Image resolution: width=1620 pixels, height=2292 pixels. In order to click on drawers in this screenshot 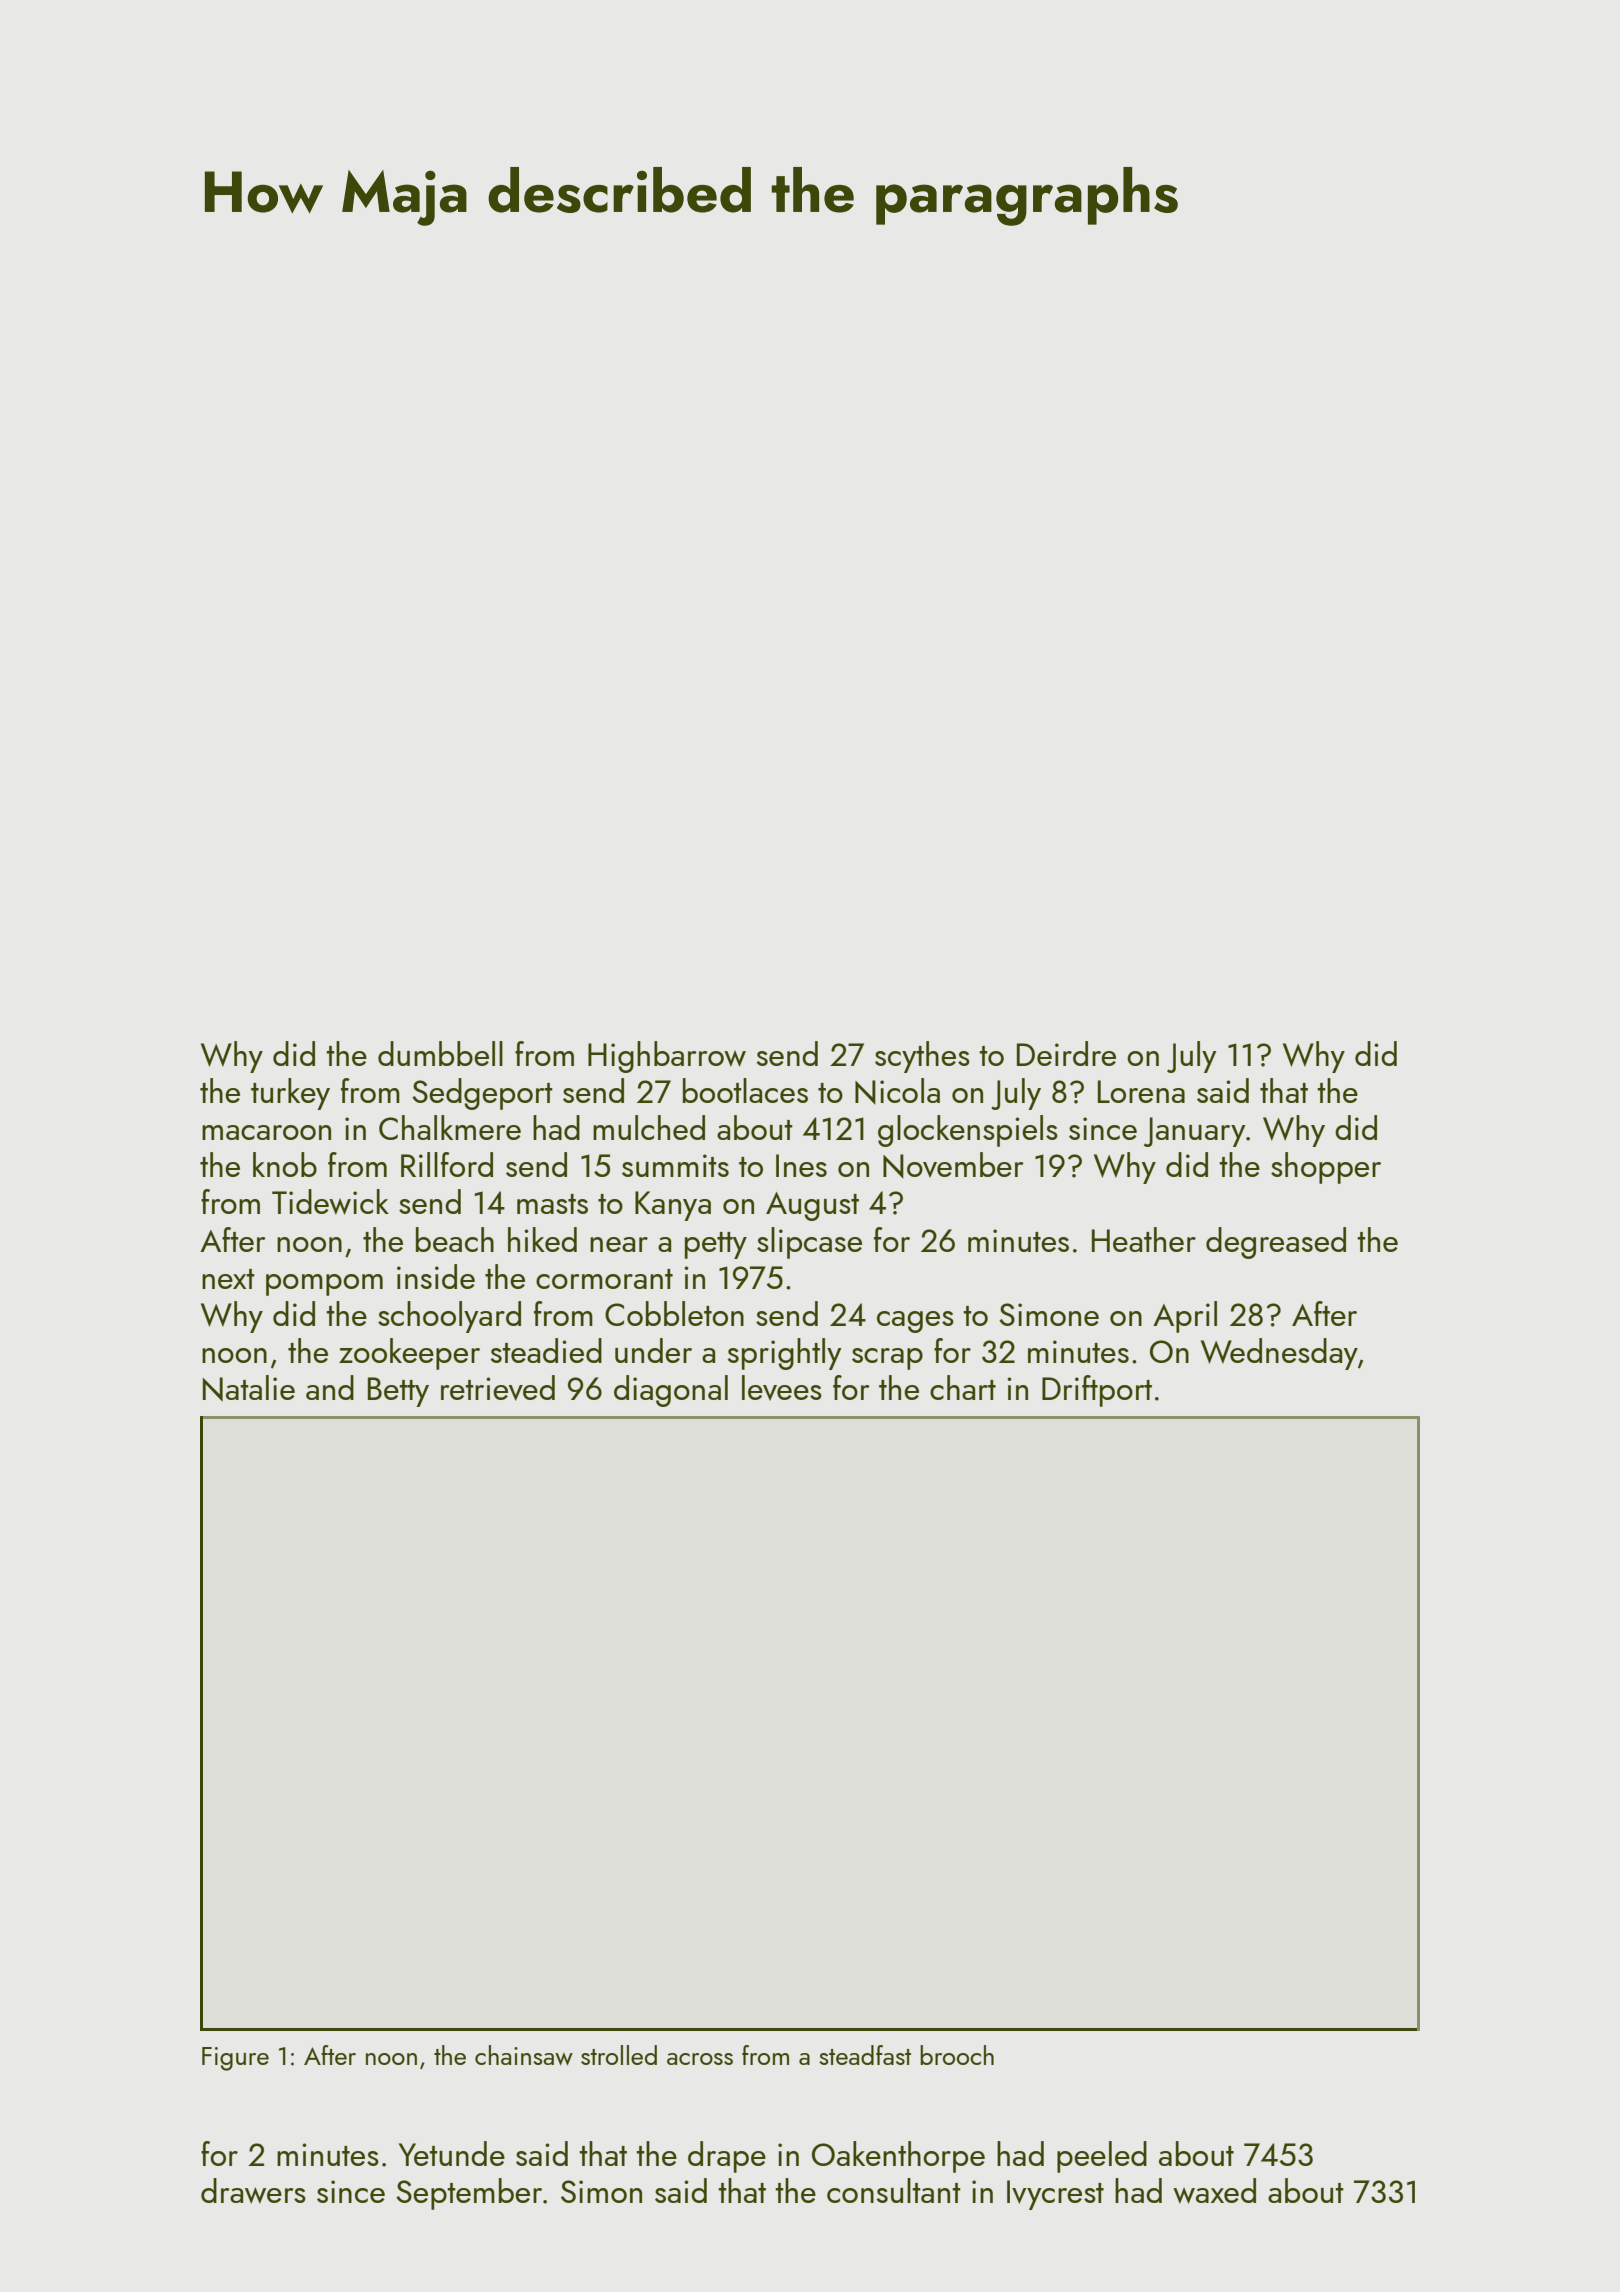, I will do `click(253, 2191)`.
